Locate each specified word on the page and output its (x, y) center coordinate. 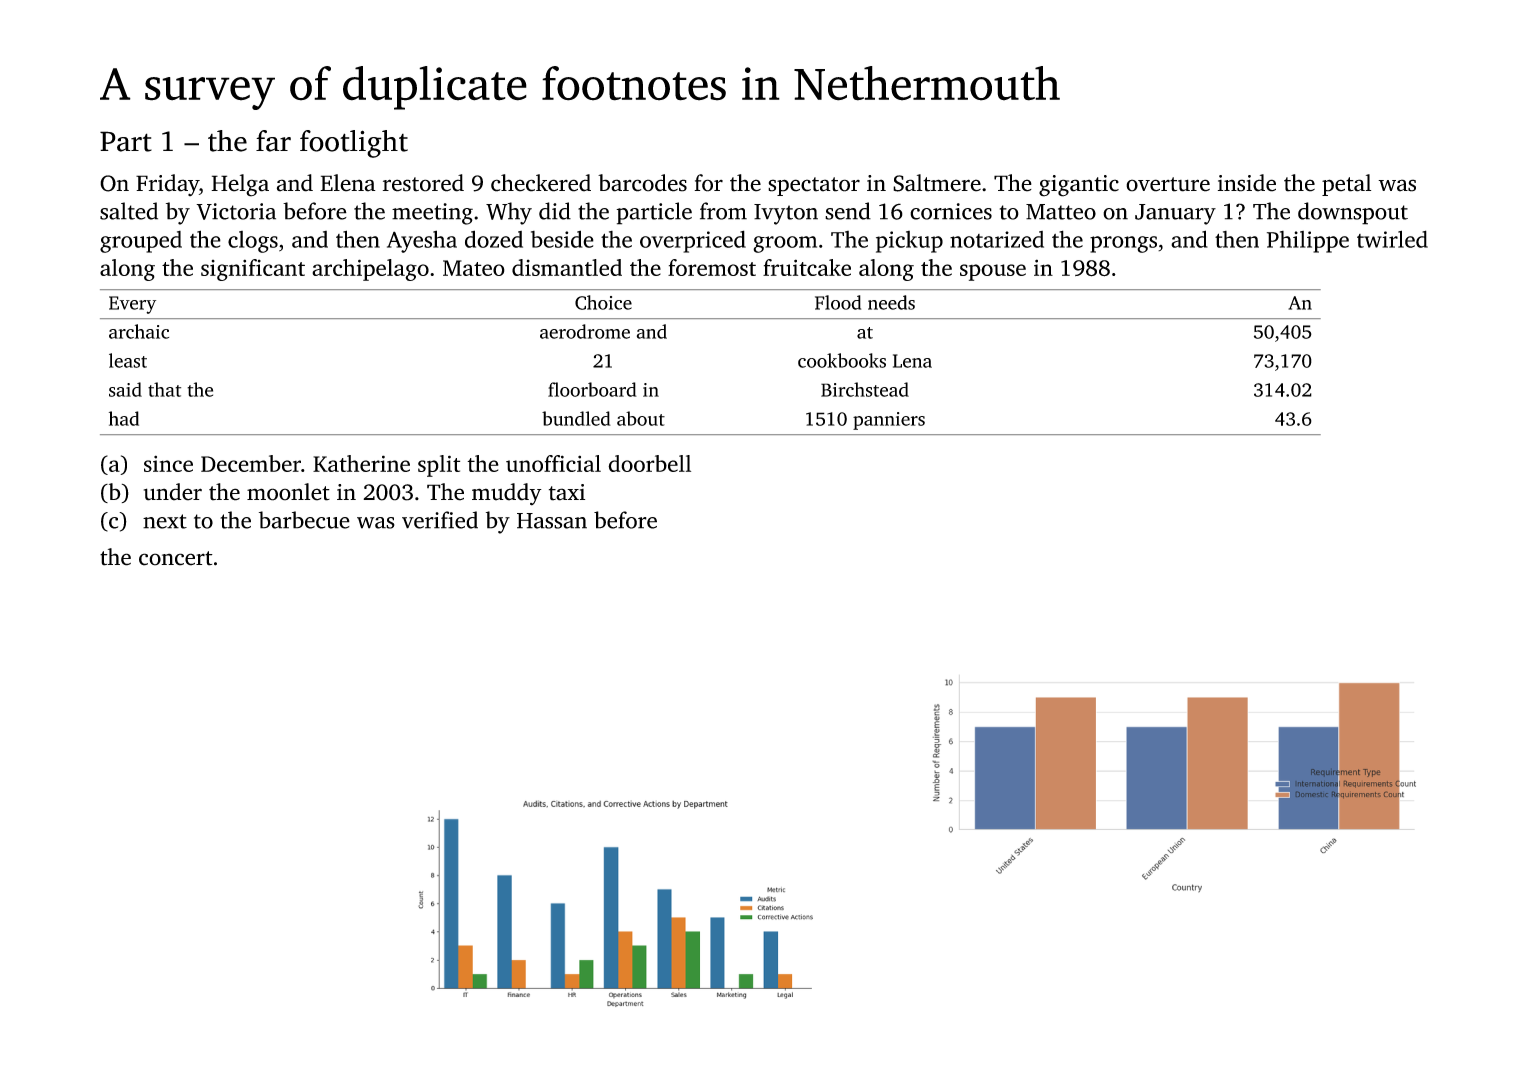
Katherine (361, 463)
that (164, 389)
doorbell (649, 463)
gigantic (1079, 186)
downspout (1353, 213)
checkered (541, 183)
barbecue (304, 520)
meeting (432, 214)
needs (891, 302)
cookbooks (842, 360)
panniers (889, 421)
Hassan (552, 521)
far (273, 141)
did (555, 211)
